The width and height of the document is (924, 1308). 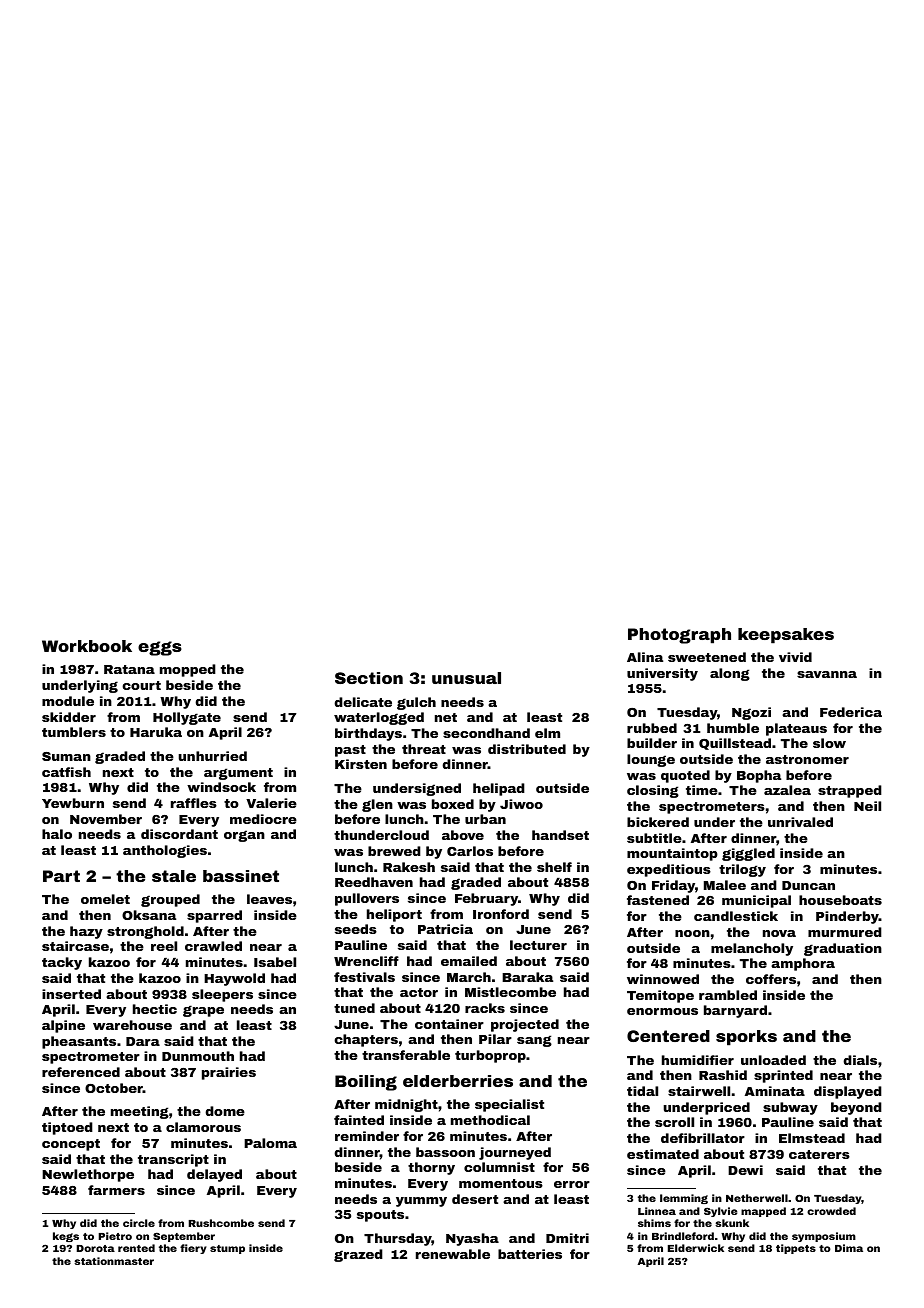 What do you see at coordinates (470, 851) in the document?
I see `Carlos` at bounding box center [470, 851].
